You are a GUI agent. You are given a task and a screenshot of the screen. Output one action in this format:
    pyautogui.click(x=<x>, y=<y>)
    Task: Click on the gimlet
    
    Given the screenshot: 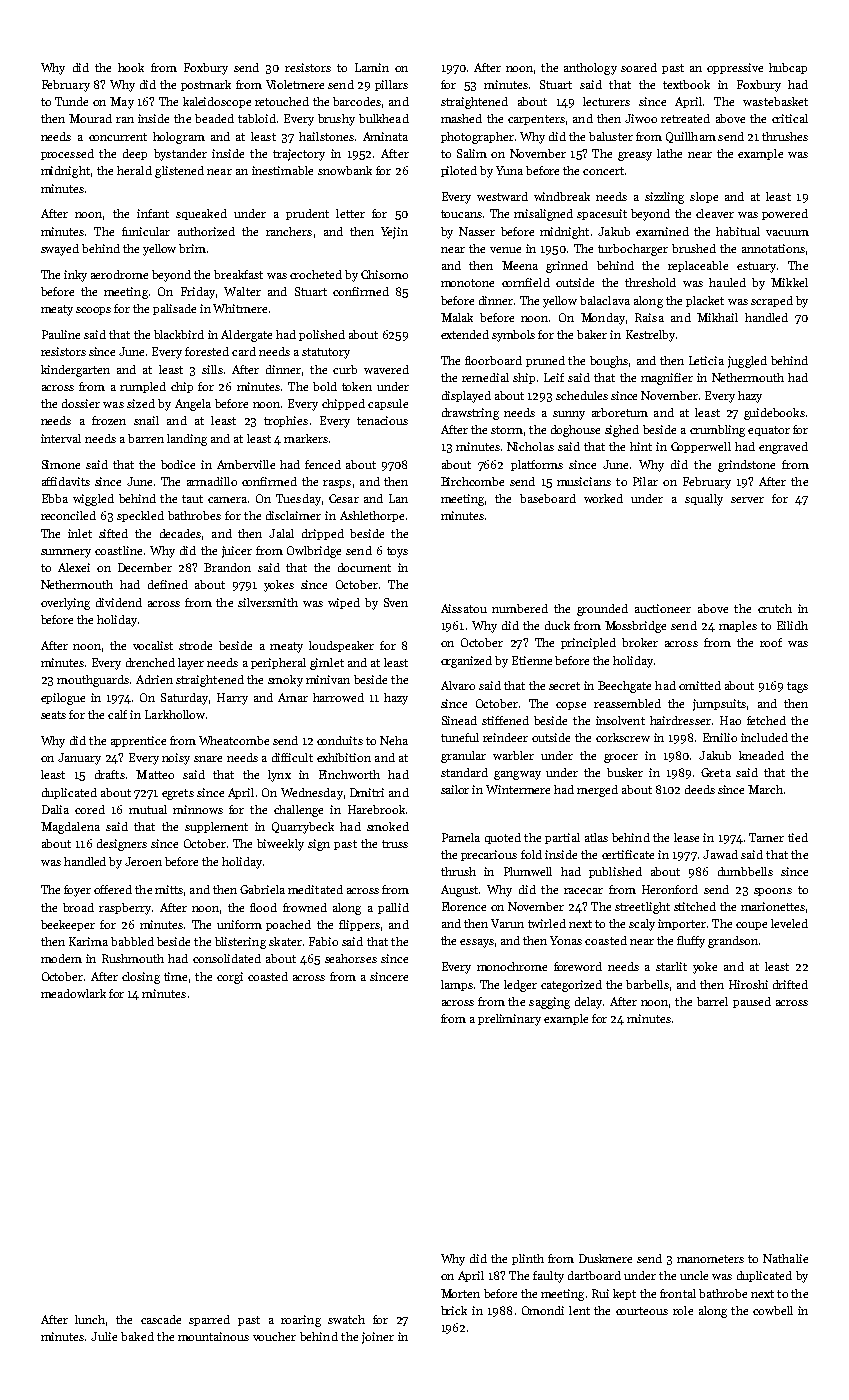 What is the action you would take?
    pyautogui.click(x=327, y=664)
